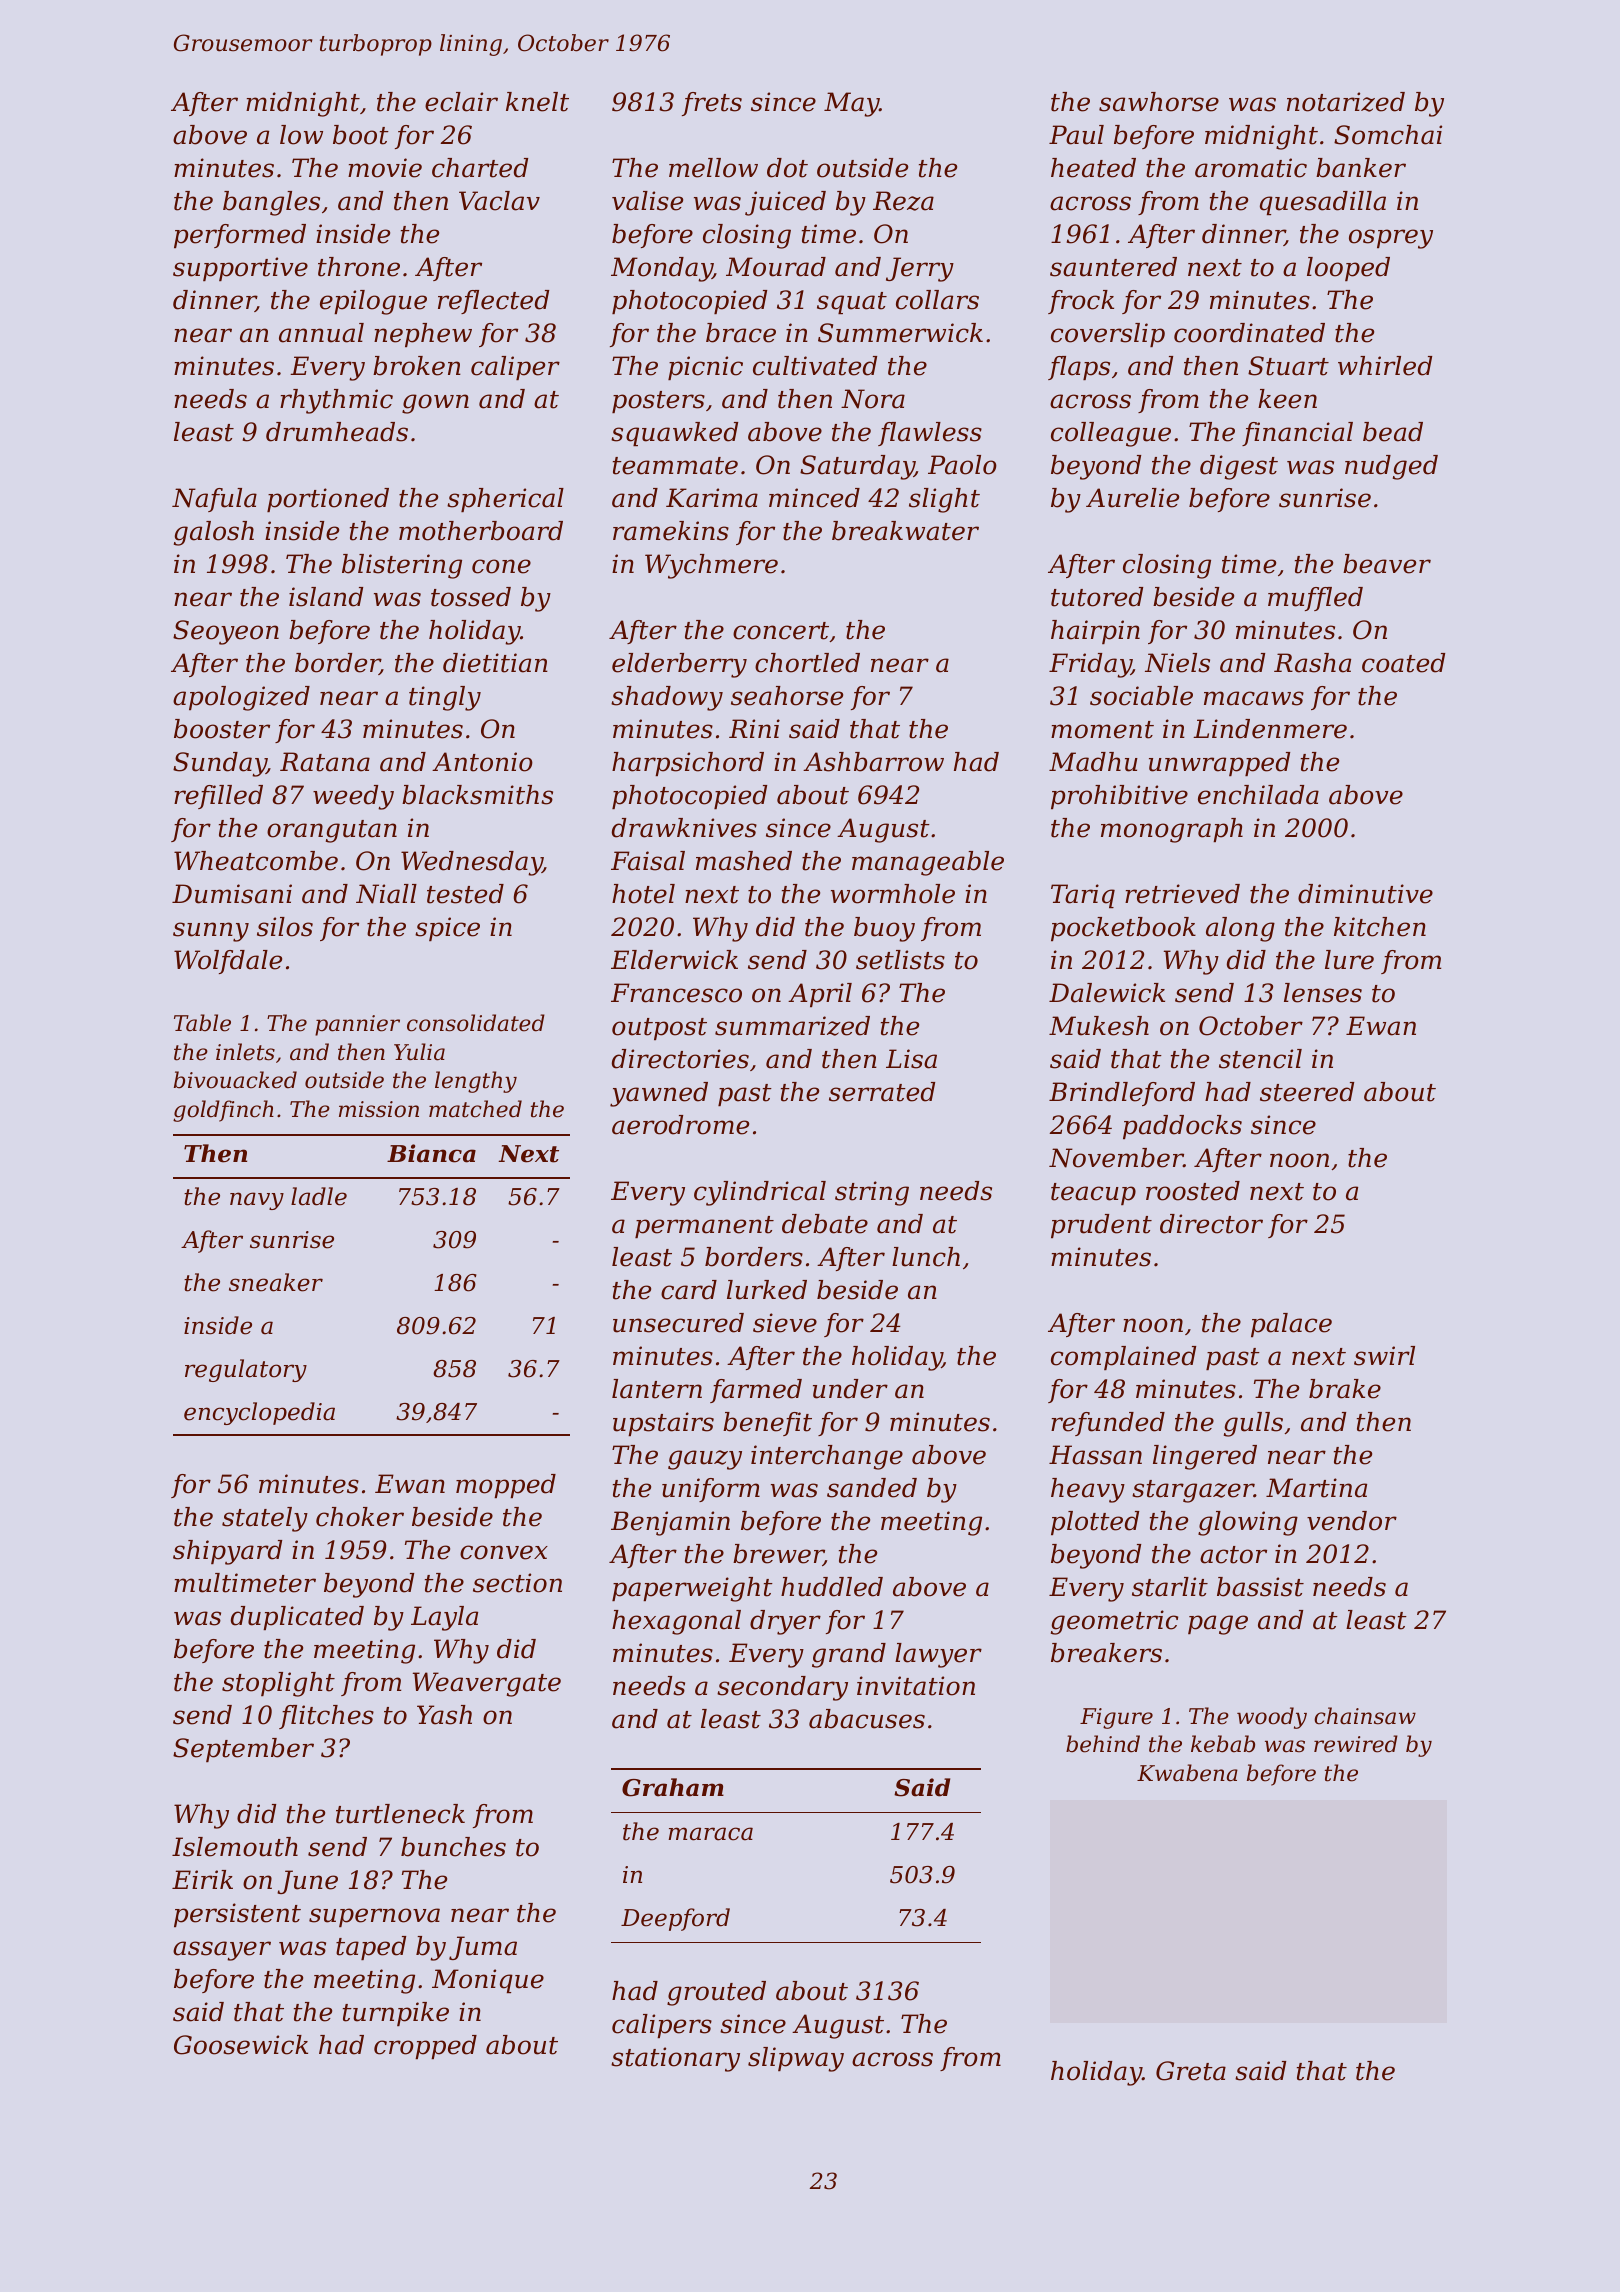 This page has width=1620, height=2292. Describe the element at coordinates (202, 1879) in the page. I see `Eirik` at that location.
